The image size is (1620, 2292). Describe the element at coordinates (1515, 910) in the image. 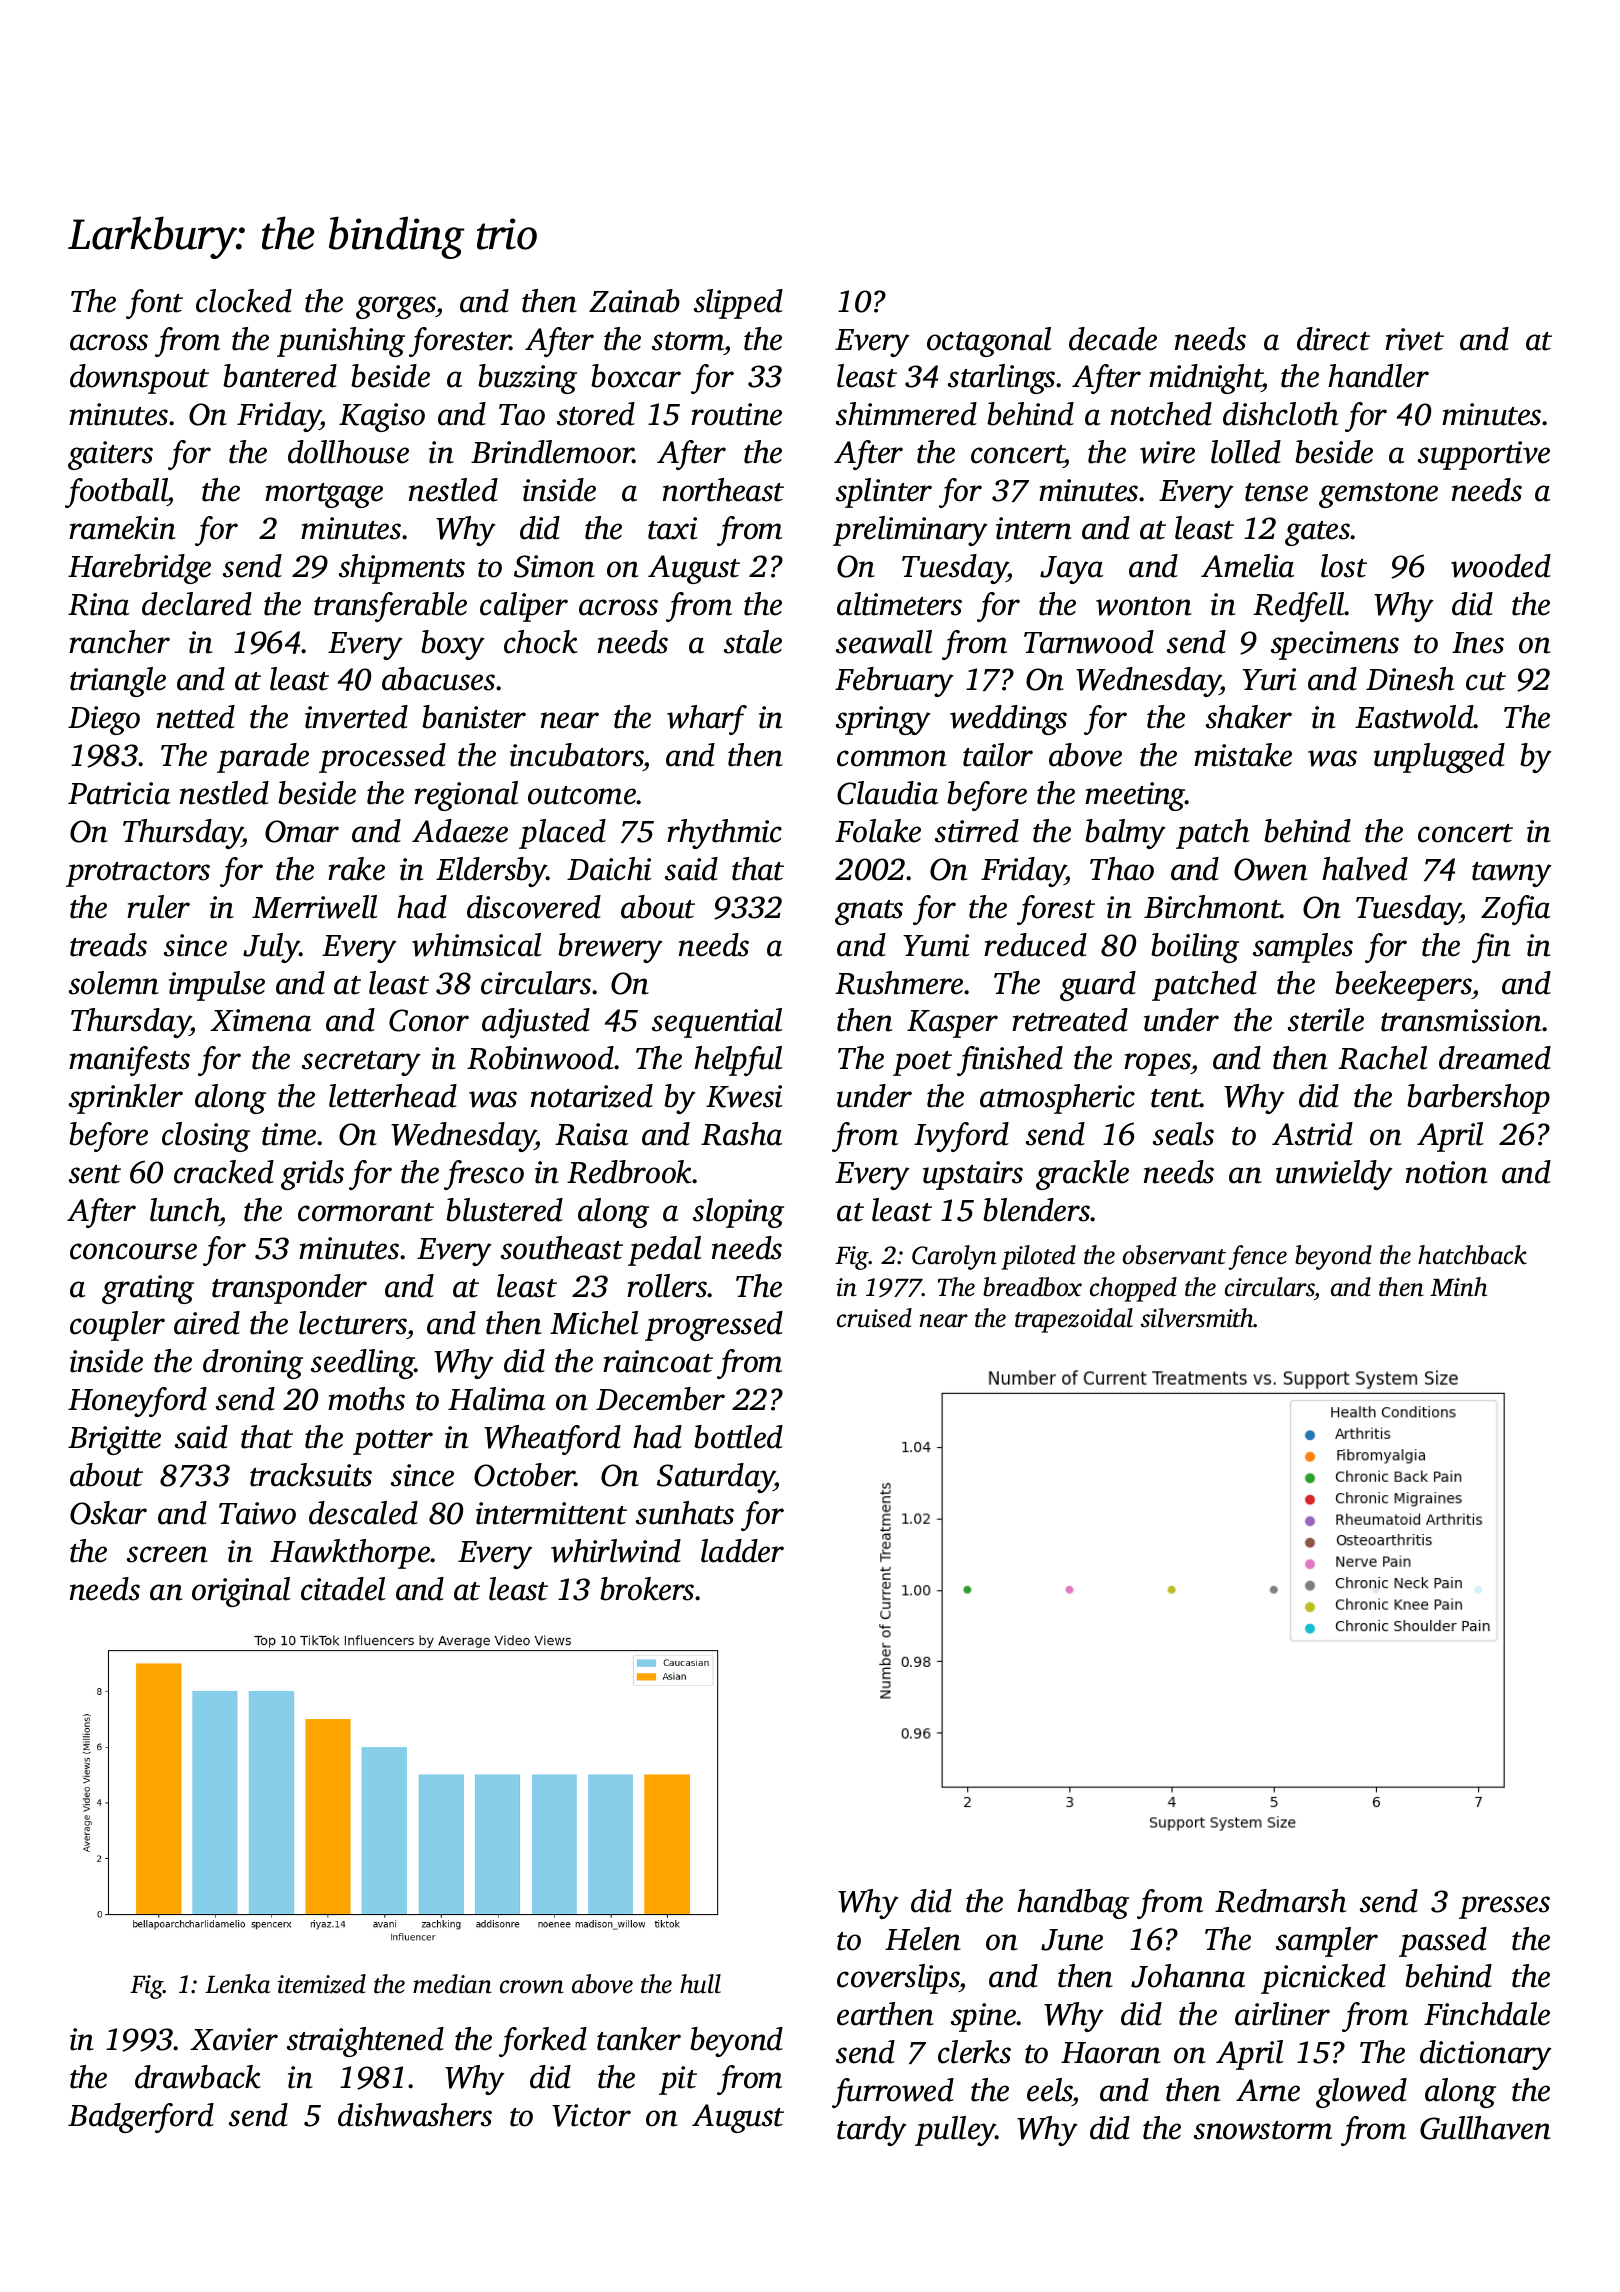

I see `Zofia` at that location.
